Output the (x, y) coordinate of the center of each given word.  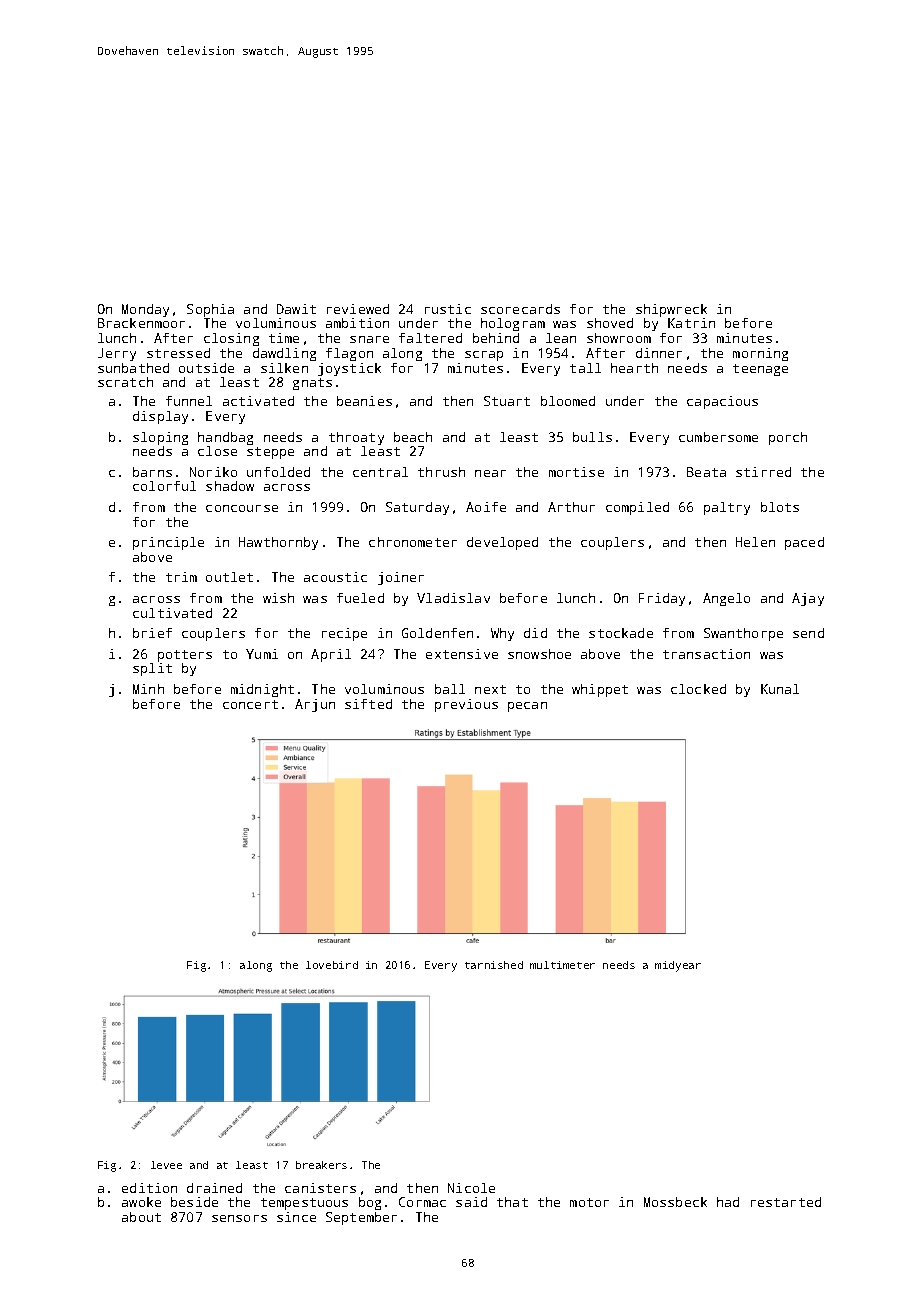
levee (166, 1165)
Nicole (471, 1188)
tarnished (494, 965)
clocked (698, 689)
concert (250, 704)
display (160, 417)
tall (585, 368)
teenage (760, 370)
